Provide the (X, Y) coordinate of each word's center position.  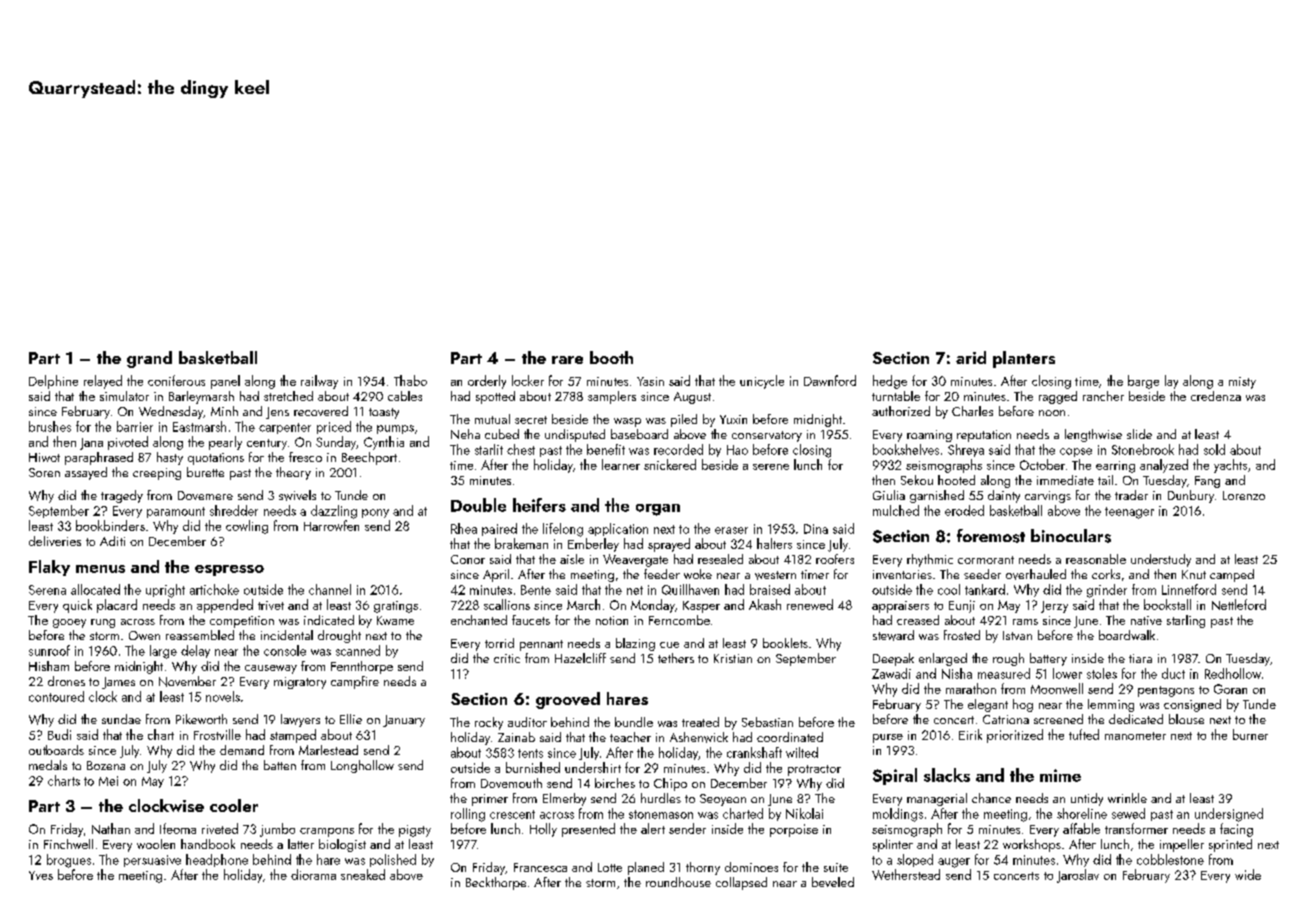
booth (611, 357)
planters (1024, 359)
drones (66, 681)
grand (149, 359)
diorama (313, 874)
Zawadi (891, 673)
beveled (833, 882)
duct (1173, 673)
